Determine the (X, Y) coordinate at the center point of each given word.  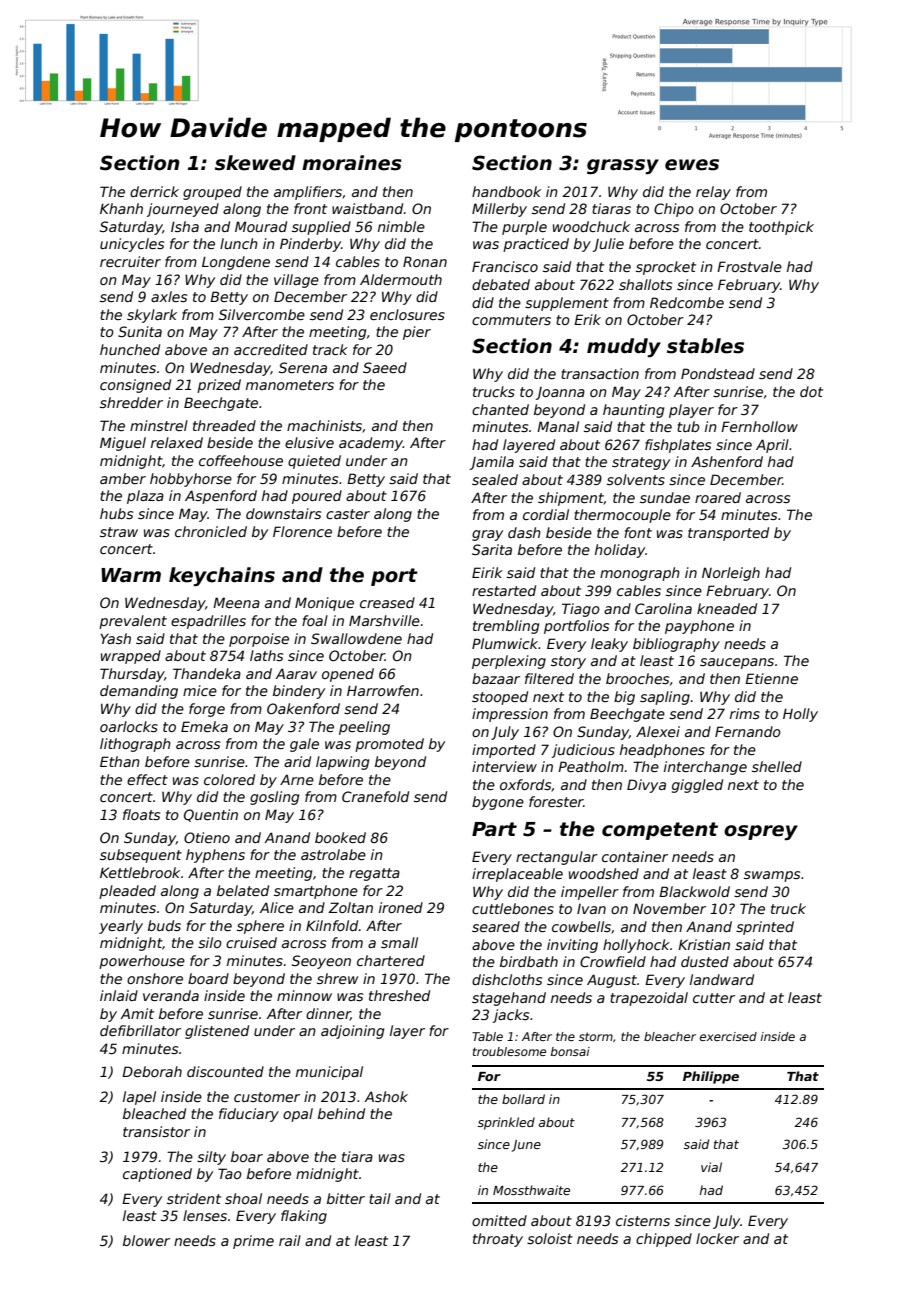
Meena (236, 602)
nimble (401, 226)
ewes (692, 165)
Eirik (487, 572)
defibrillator (140, 1030)
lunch (239, 243)
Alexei (658, 731)
